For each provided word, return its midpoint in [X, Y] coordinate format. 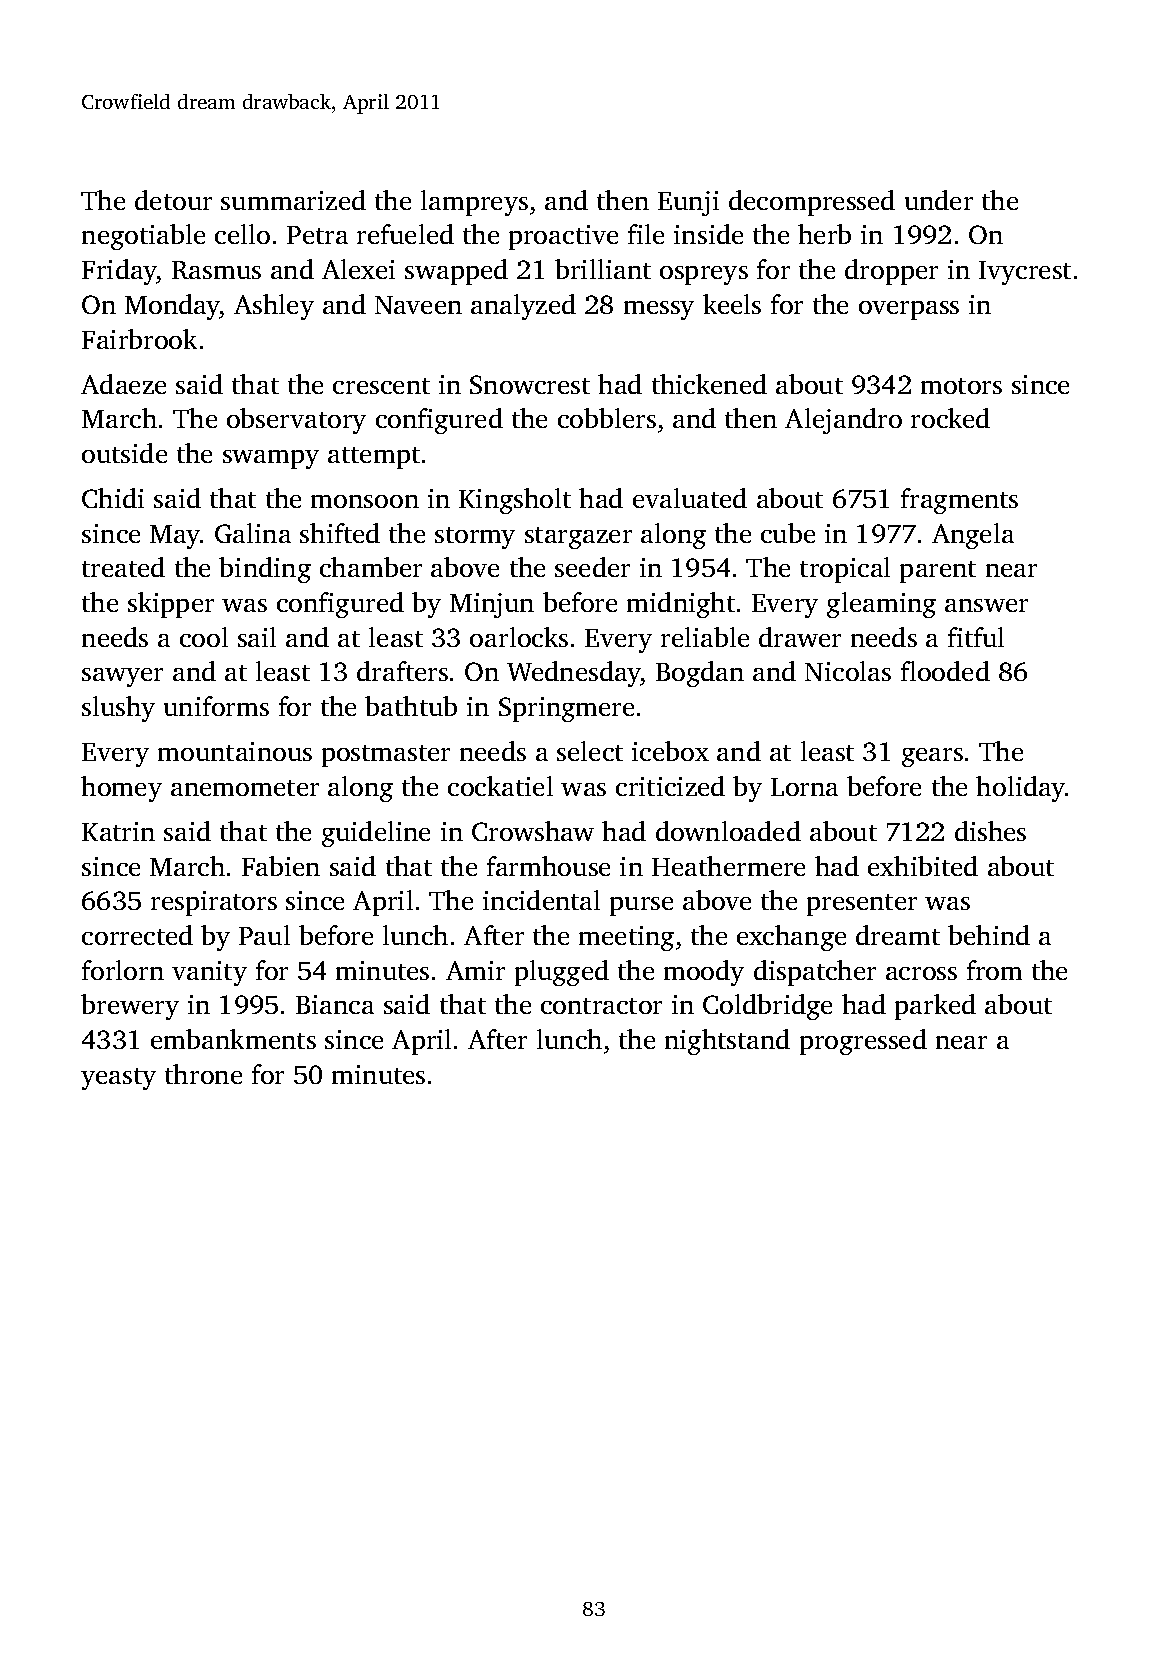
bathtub [411, 706]
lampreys [474, 203]
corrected [137, 935]
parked [935, 1007]
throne [203, 1074]
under [939, 200]
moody [704, 973]
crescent [381, 386]
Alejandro [843, 421]
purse [641, 906]
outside [124, 453]
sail [257, 637]
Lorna [804, 787]
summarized [293, 200]
